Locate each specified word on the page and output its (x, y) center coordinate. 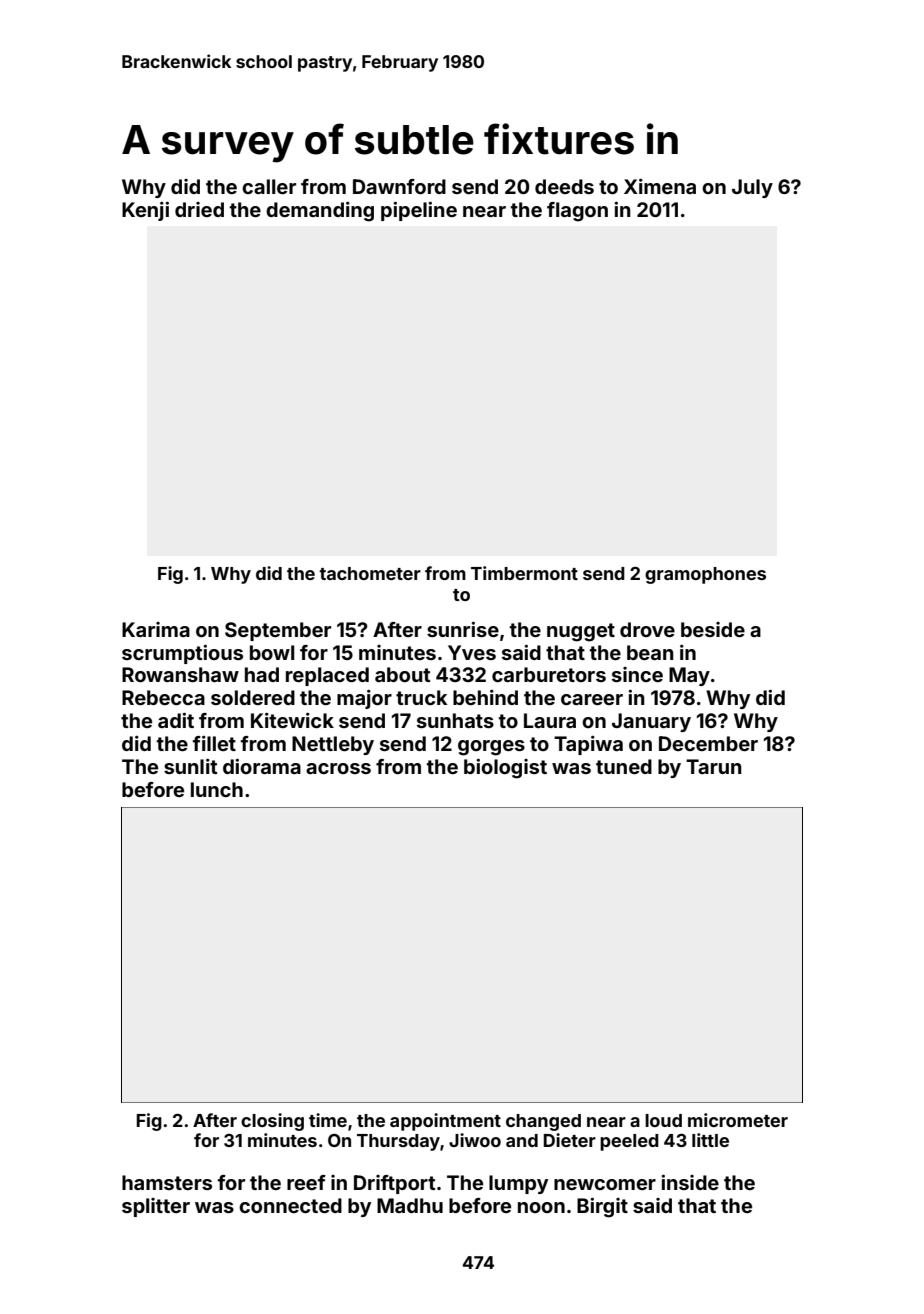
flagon (577, 212)
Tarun (714, 766)
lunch (217, 789)
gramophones (705, 575)
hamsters (167, 1182)
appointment (445, 1122)
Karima (156, 629)
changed (543, 1122)
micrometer (738, 1120)
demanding (320, 212)
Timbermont (524, 573)
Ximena (660, 186)
